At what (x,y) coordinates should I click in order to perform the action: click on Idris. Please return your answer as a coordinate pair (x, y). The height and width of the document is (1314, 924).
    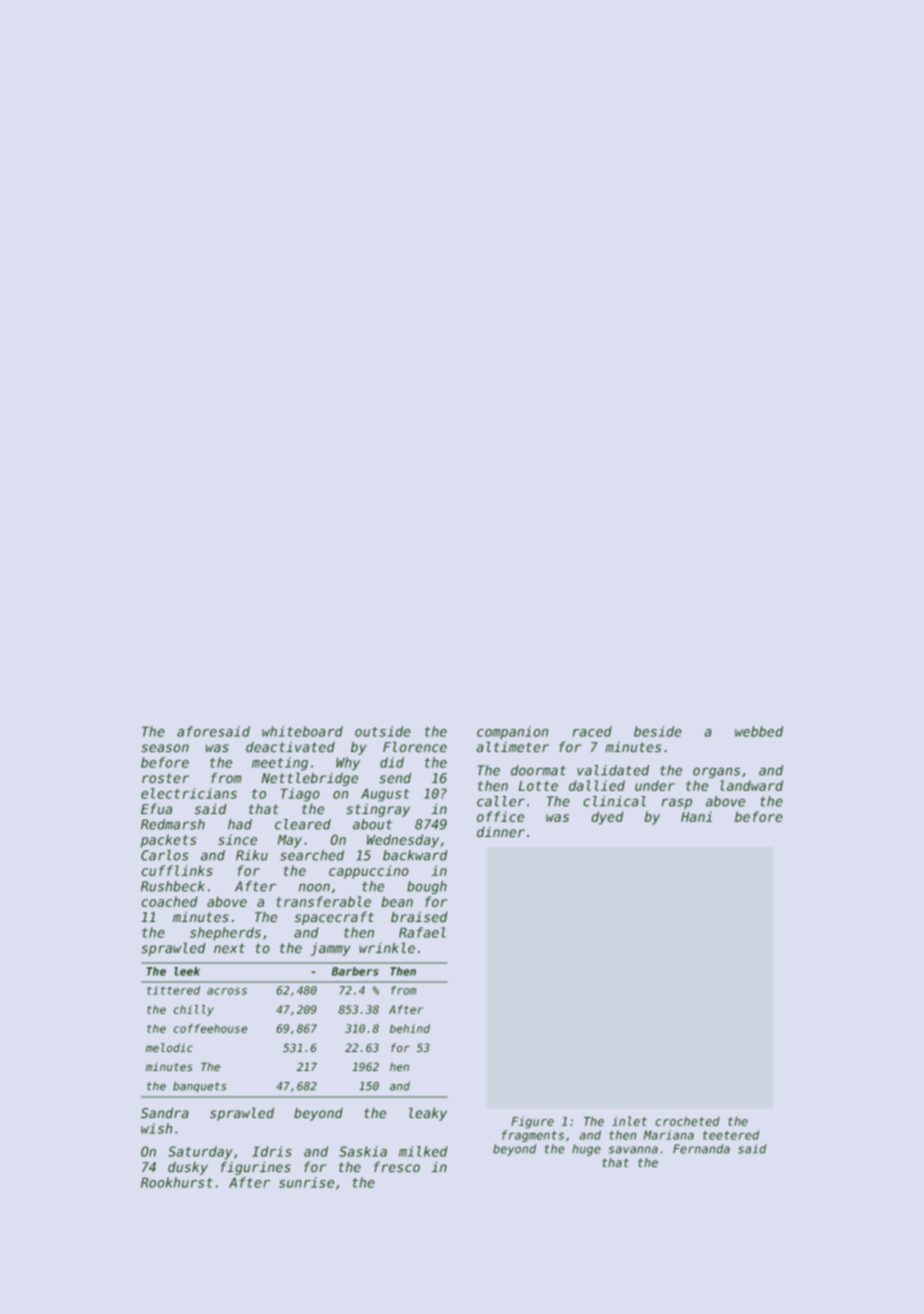
    Looking at the image, I should click on (272, 1151).
